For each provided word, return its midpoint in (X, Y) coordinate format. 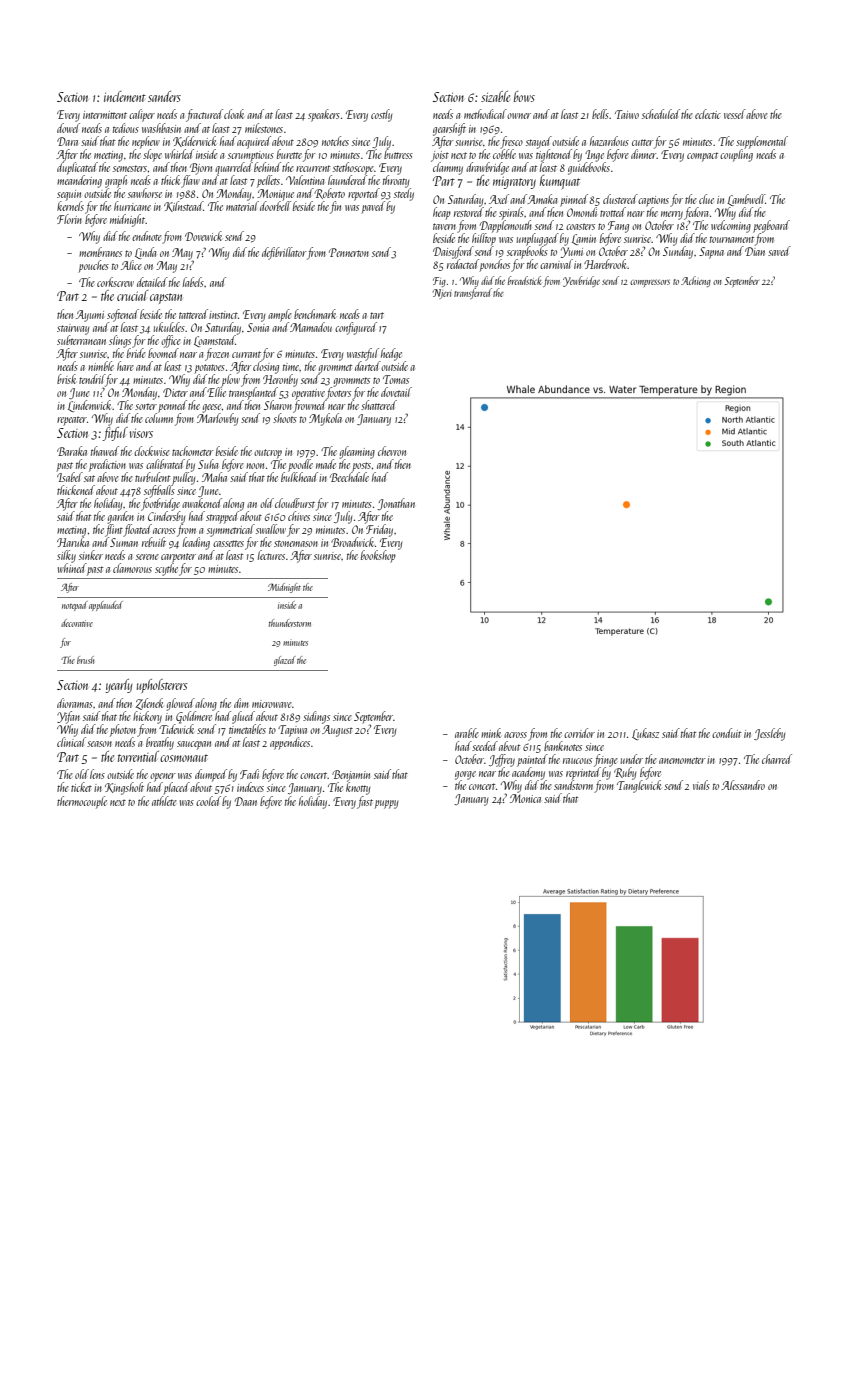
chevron (392, 451)
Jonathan (396, 504)
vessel (735, 114)
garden (121, 517)
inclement (125, 96)
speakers (324, 115)
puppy (386, 804)
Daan (246, 801)
